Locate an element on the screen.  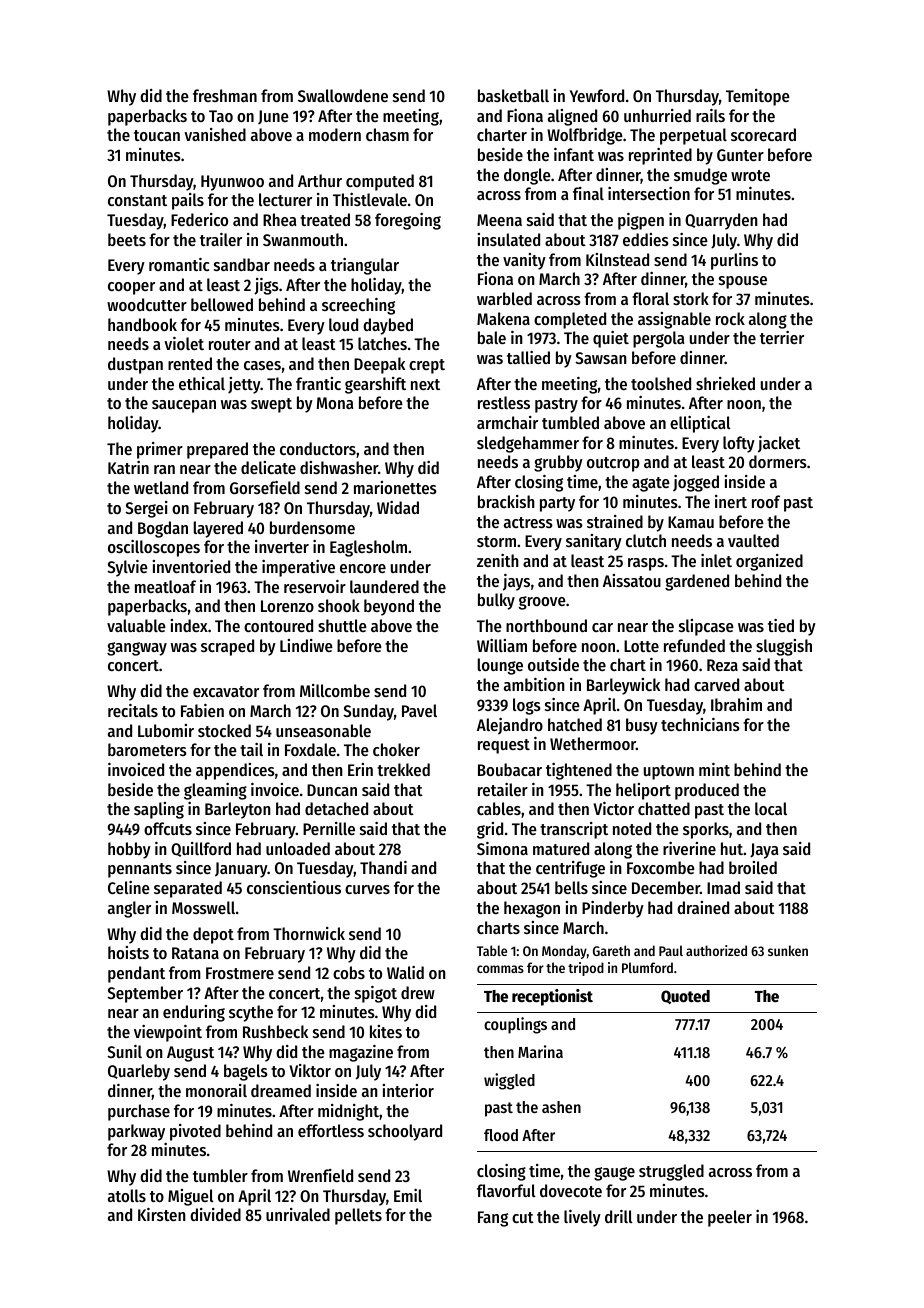
freshman is located at coordinates (225, 95).
